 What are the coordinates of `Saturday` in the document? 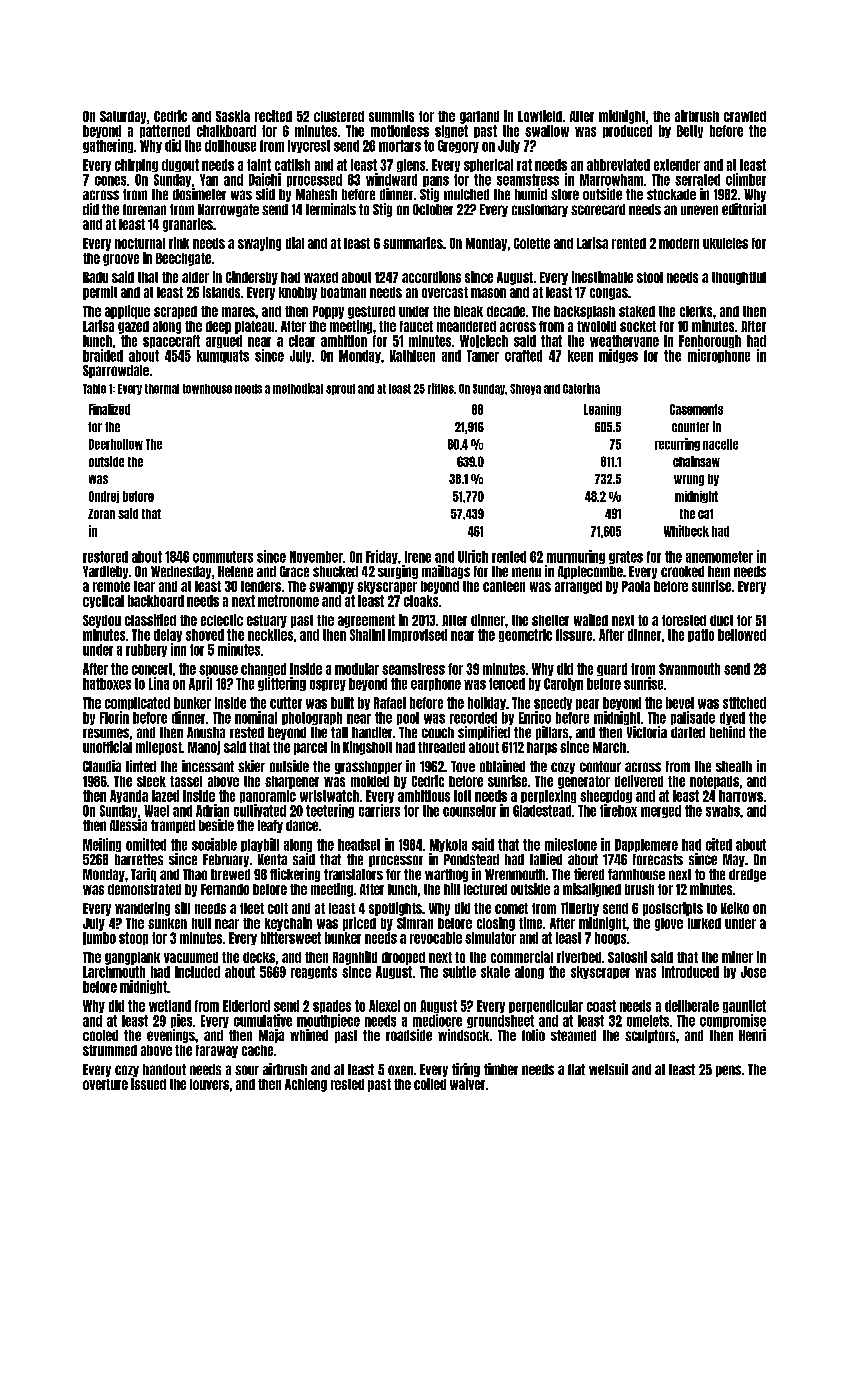 It's located at (123, 117).
